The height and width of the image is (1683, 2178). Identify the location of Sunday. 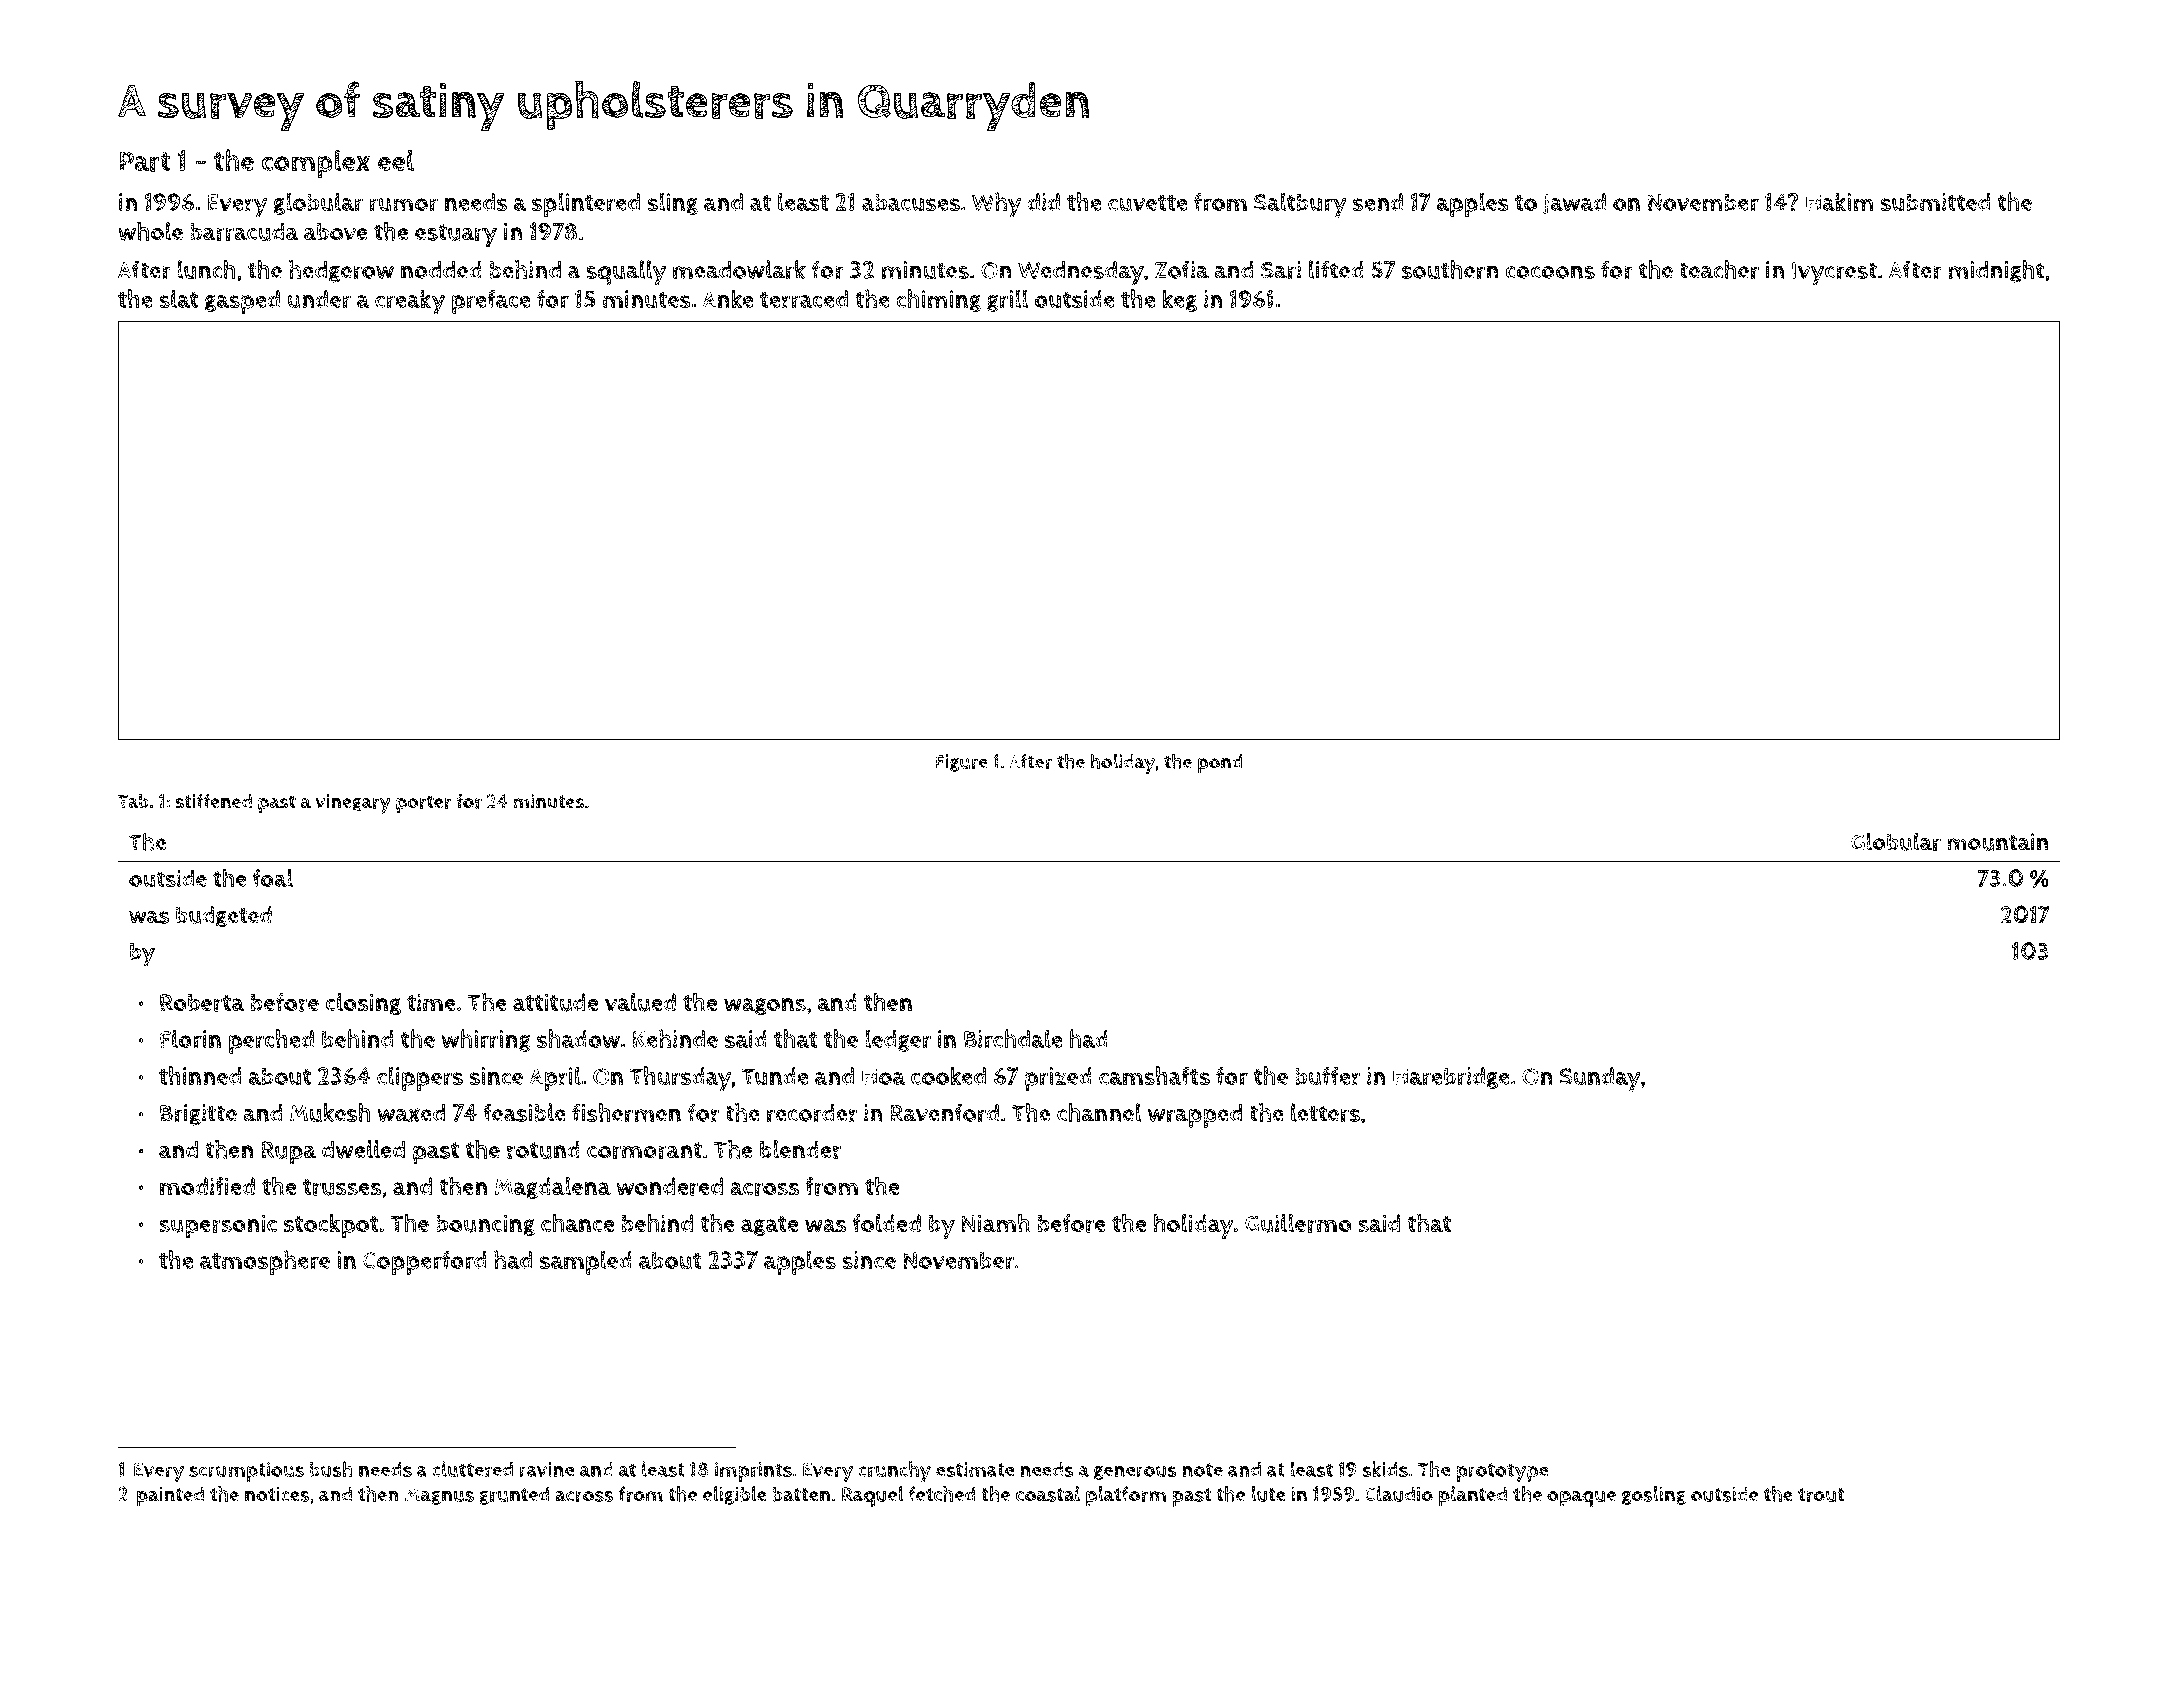
(1600, 1079).
